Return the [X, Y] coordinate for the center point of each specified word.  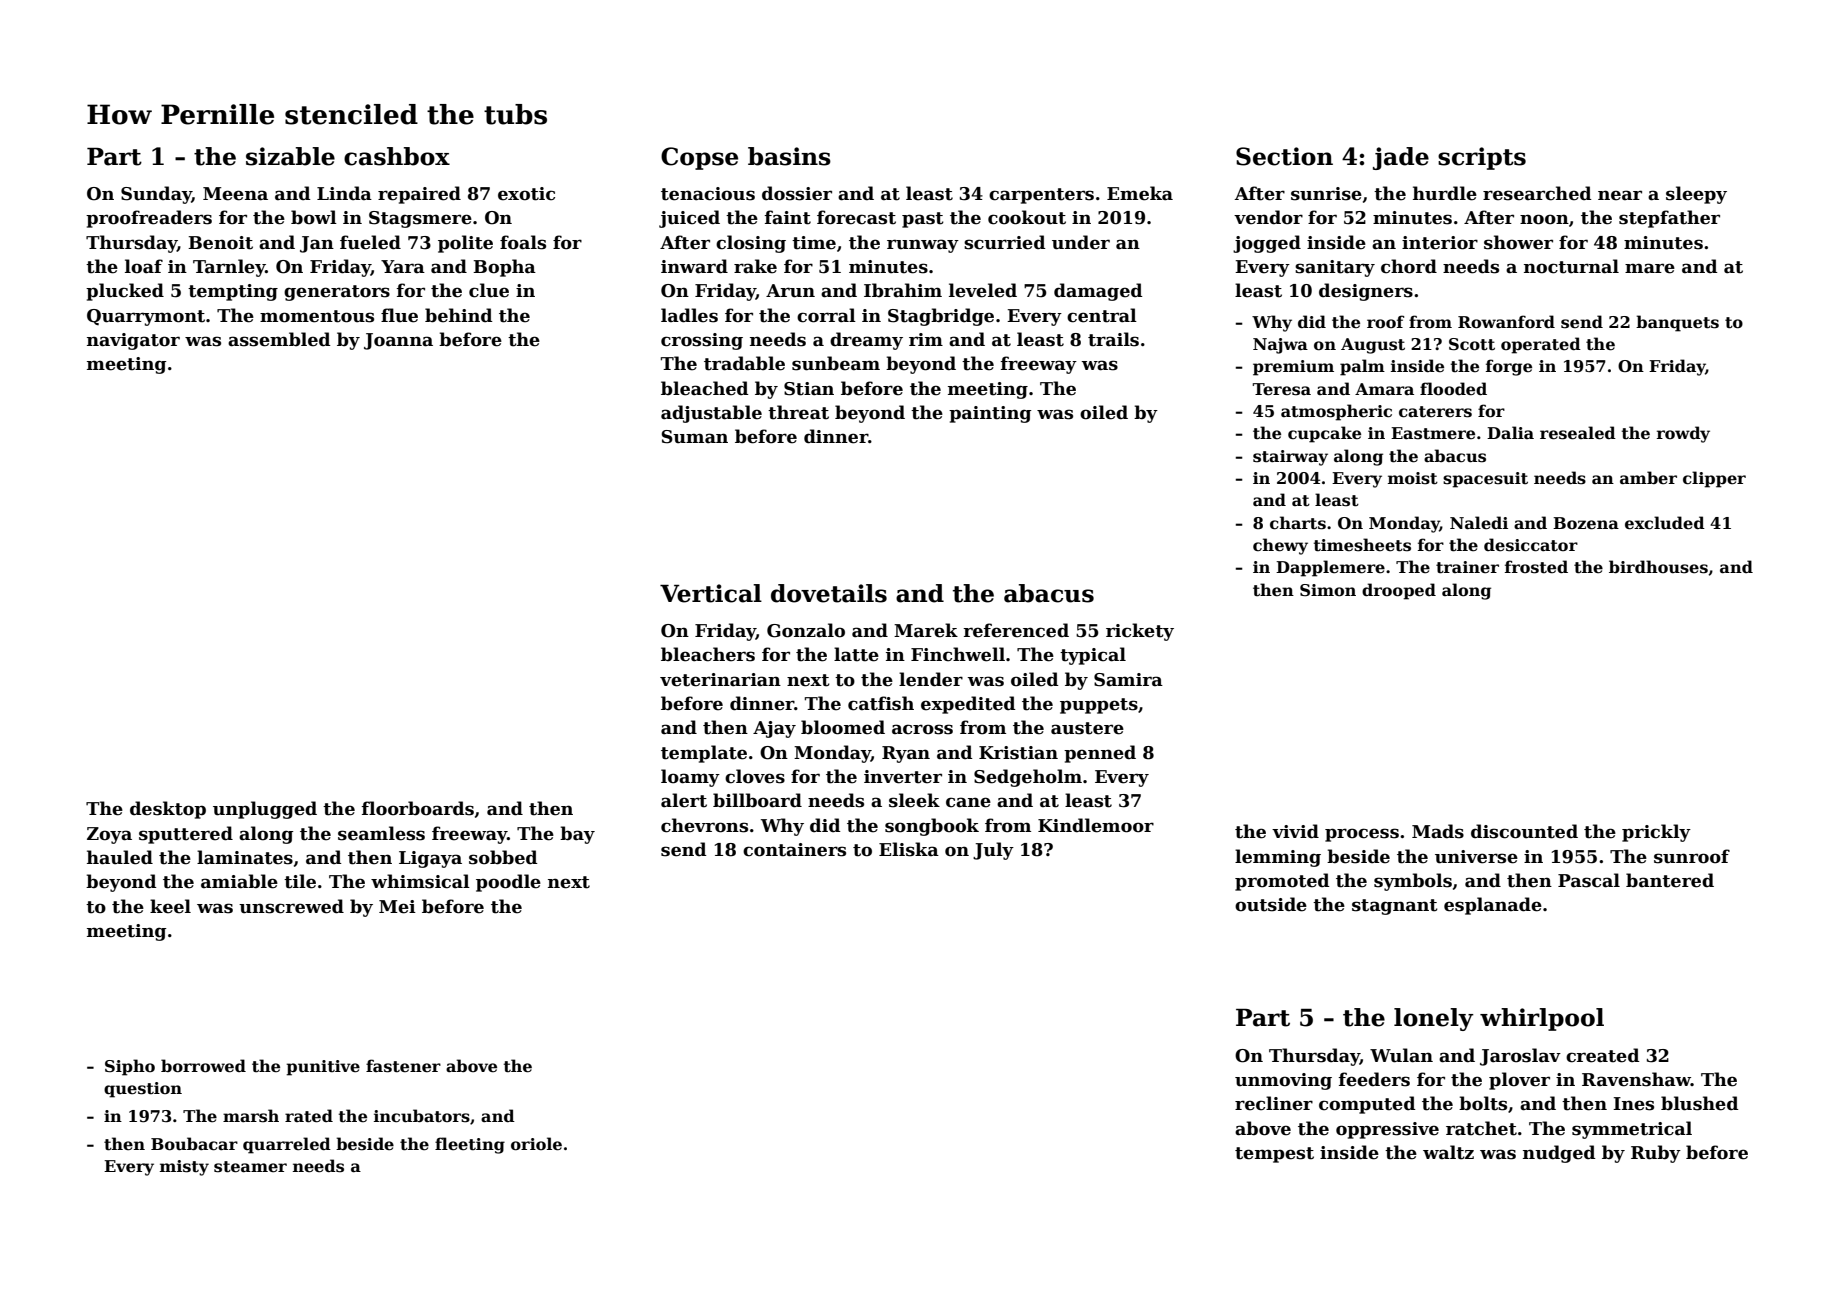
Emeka [1140, 193]
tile [300, 881]
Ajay [774, 729]
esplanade [1493, 906]
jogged [1267, 244]
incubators [422, 1116]
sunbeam [836, 363]
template [704, 754]
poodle [508, 883]
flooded [1453, 389]
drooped [1399, 591]
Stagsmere [420, 219]
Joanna [398, 341]
